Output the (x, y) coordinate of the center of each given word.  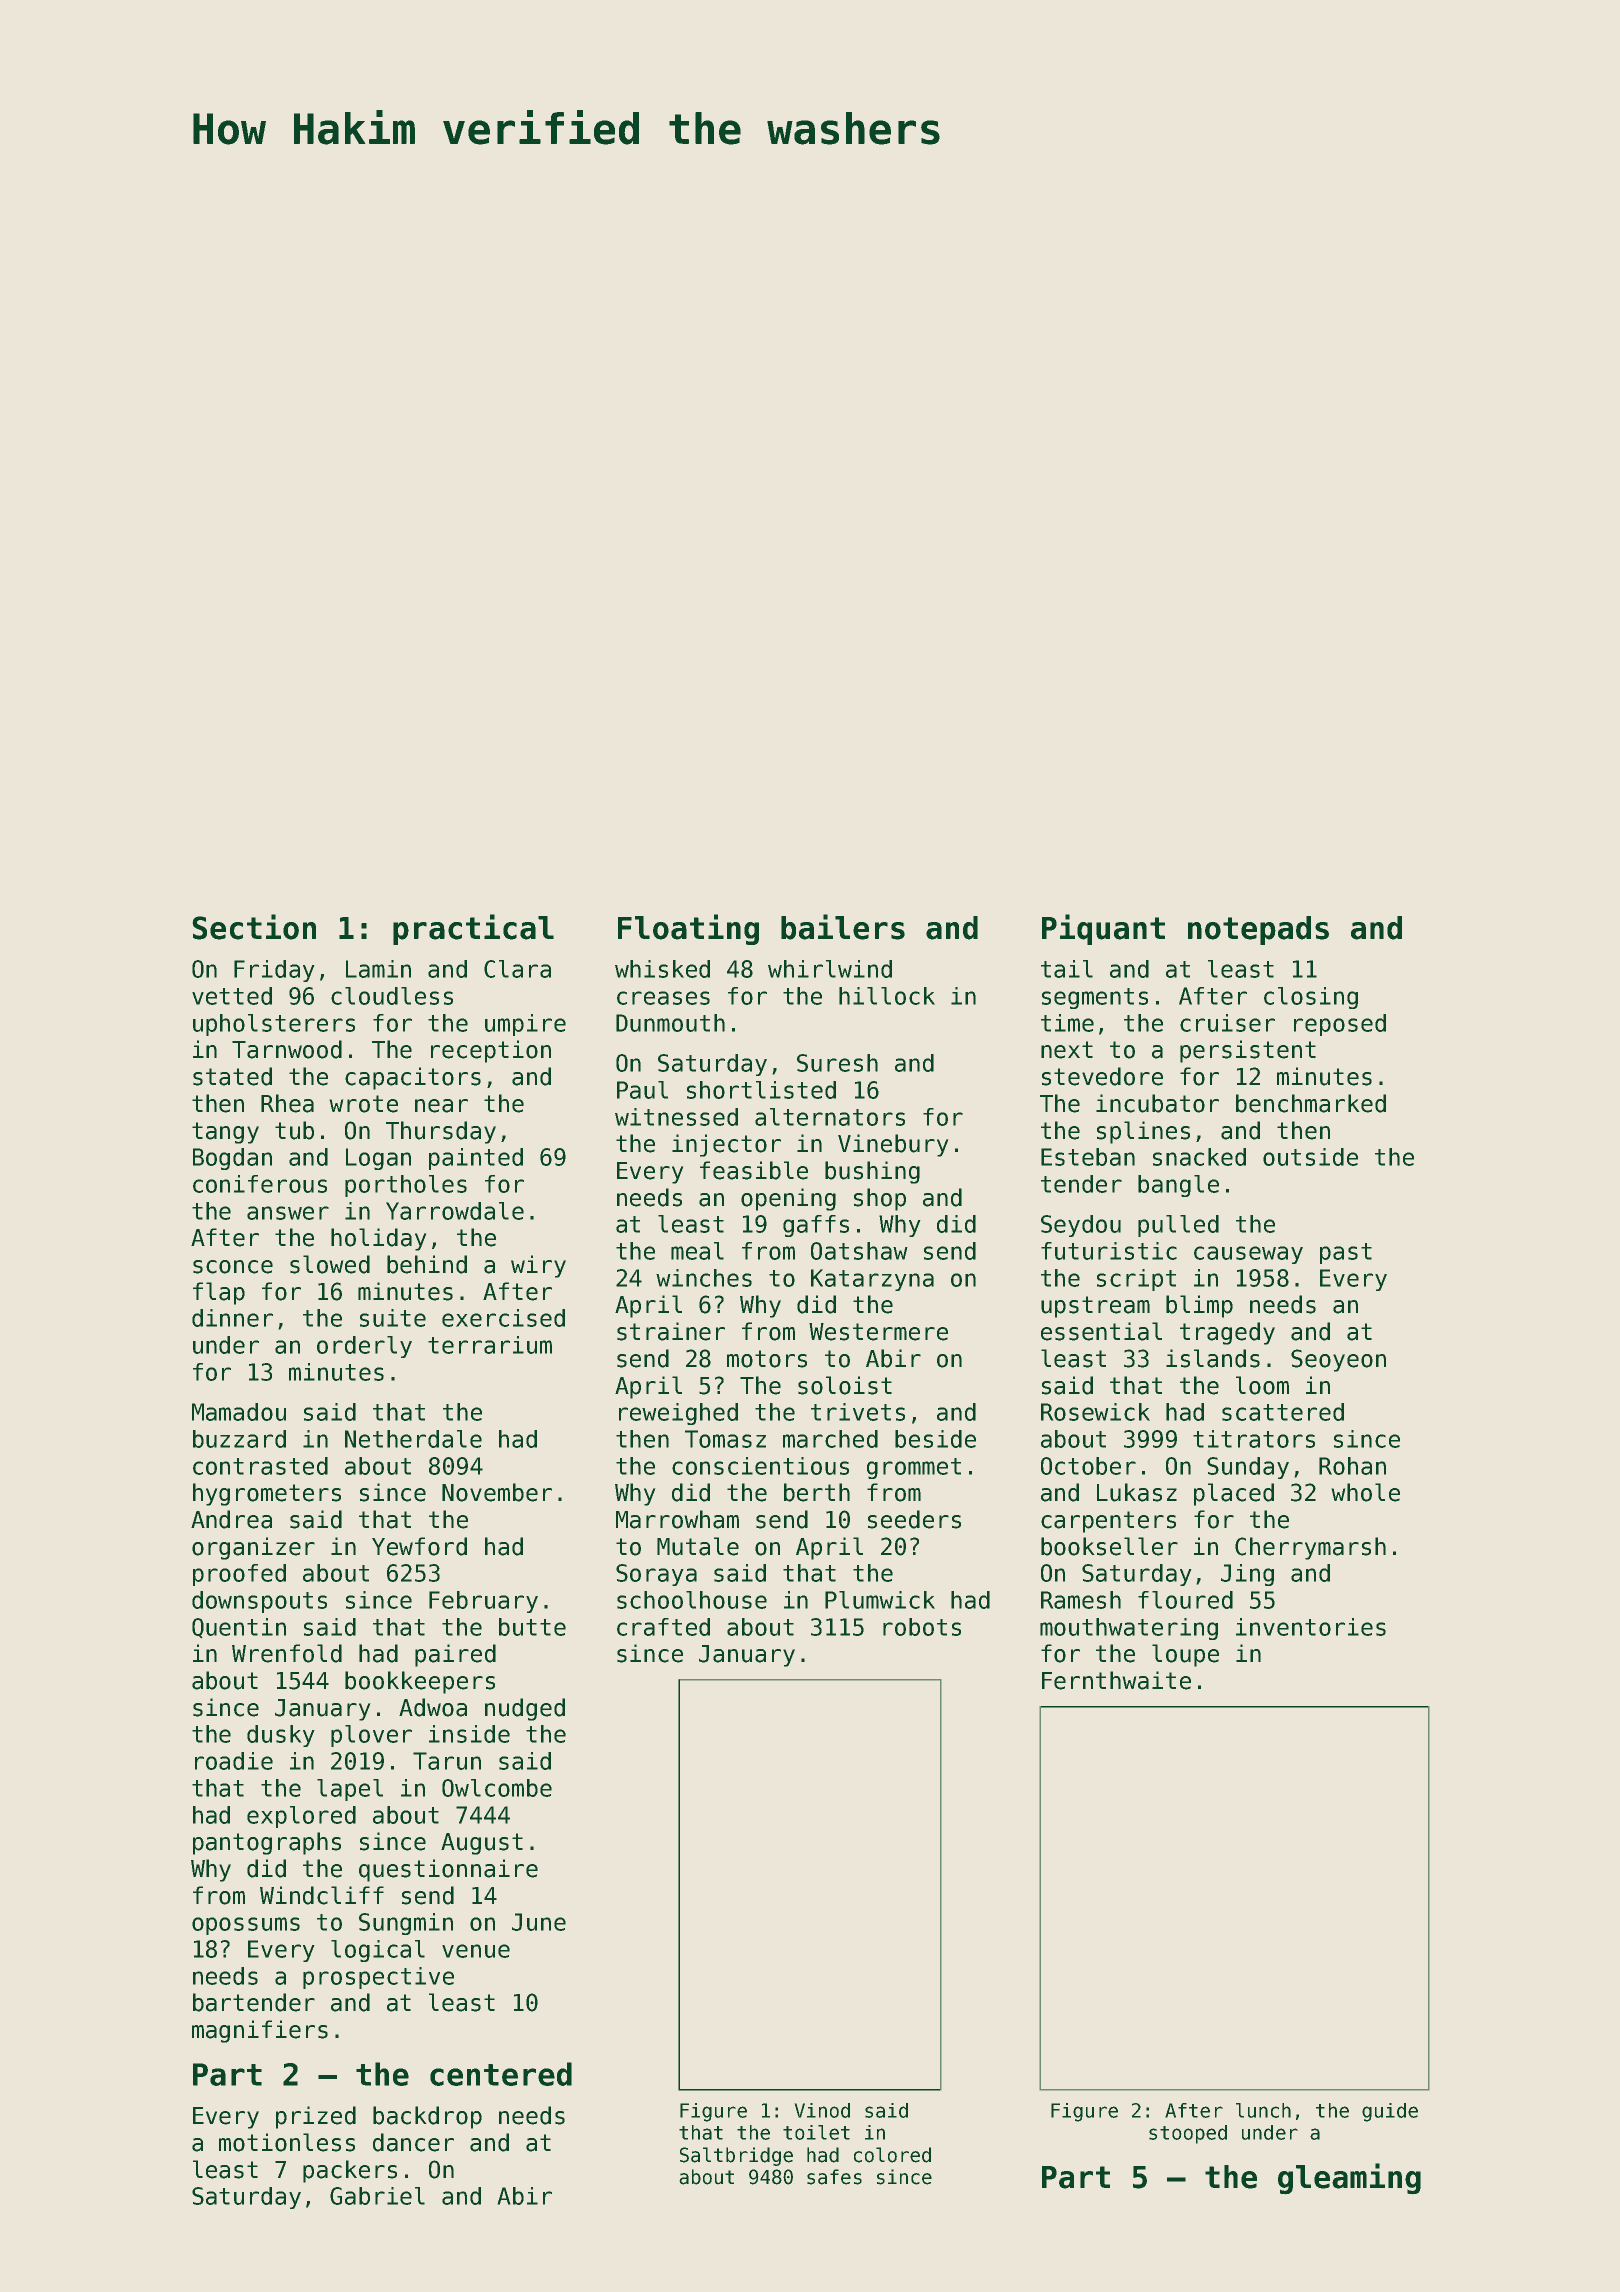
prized (316, 2117)
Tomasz (725, 1439)
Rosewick (1095, 1412)
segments (1095, 998)
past (1346, 1253)
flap (219, 1293)
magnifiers (260, 2031)
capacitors (413, 1078)
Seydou (1081, 1226)
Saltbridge (736, 2156)
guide (1390, 2112)
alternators (830, 1117)
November (497, 1492)
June (539, 1922)
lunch (1263, 2110)
